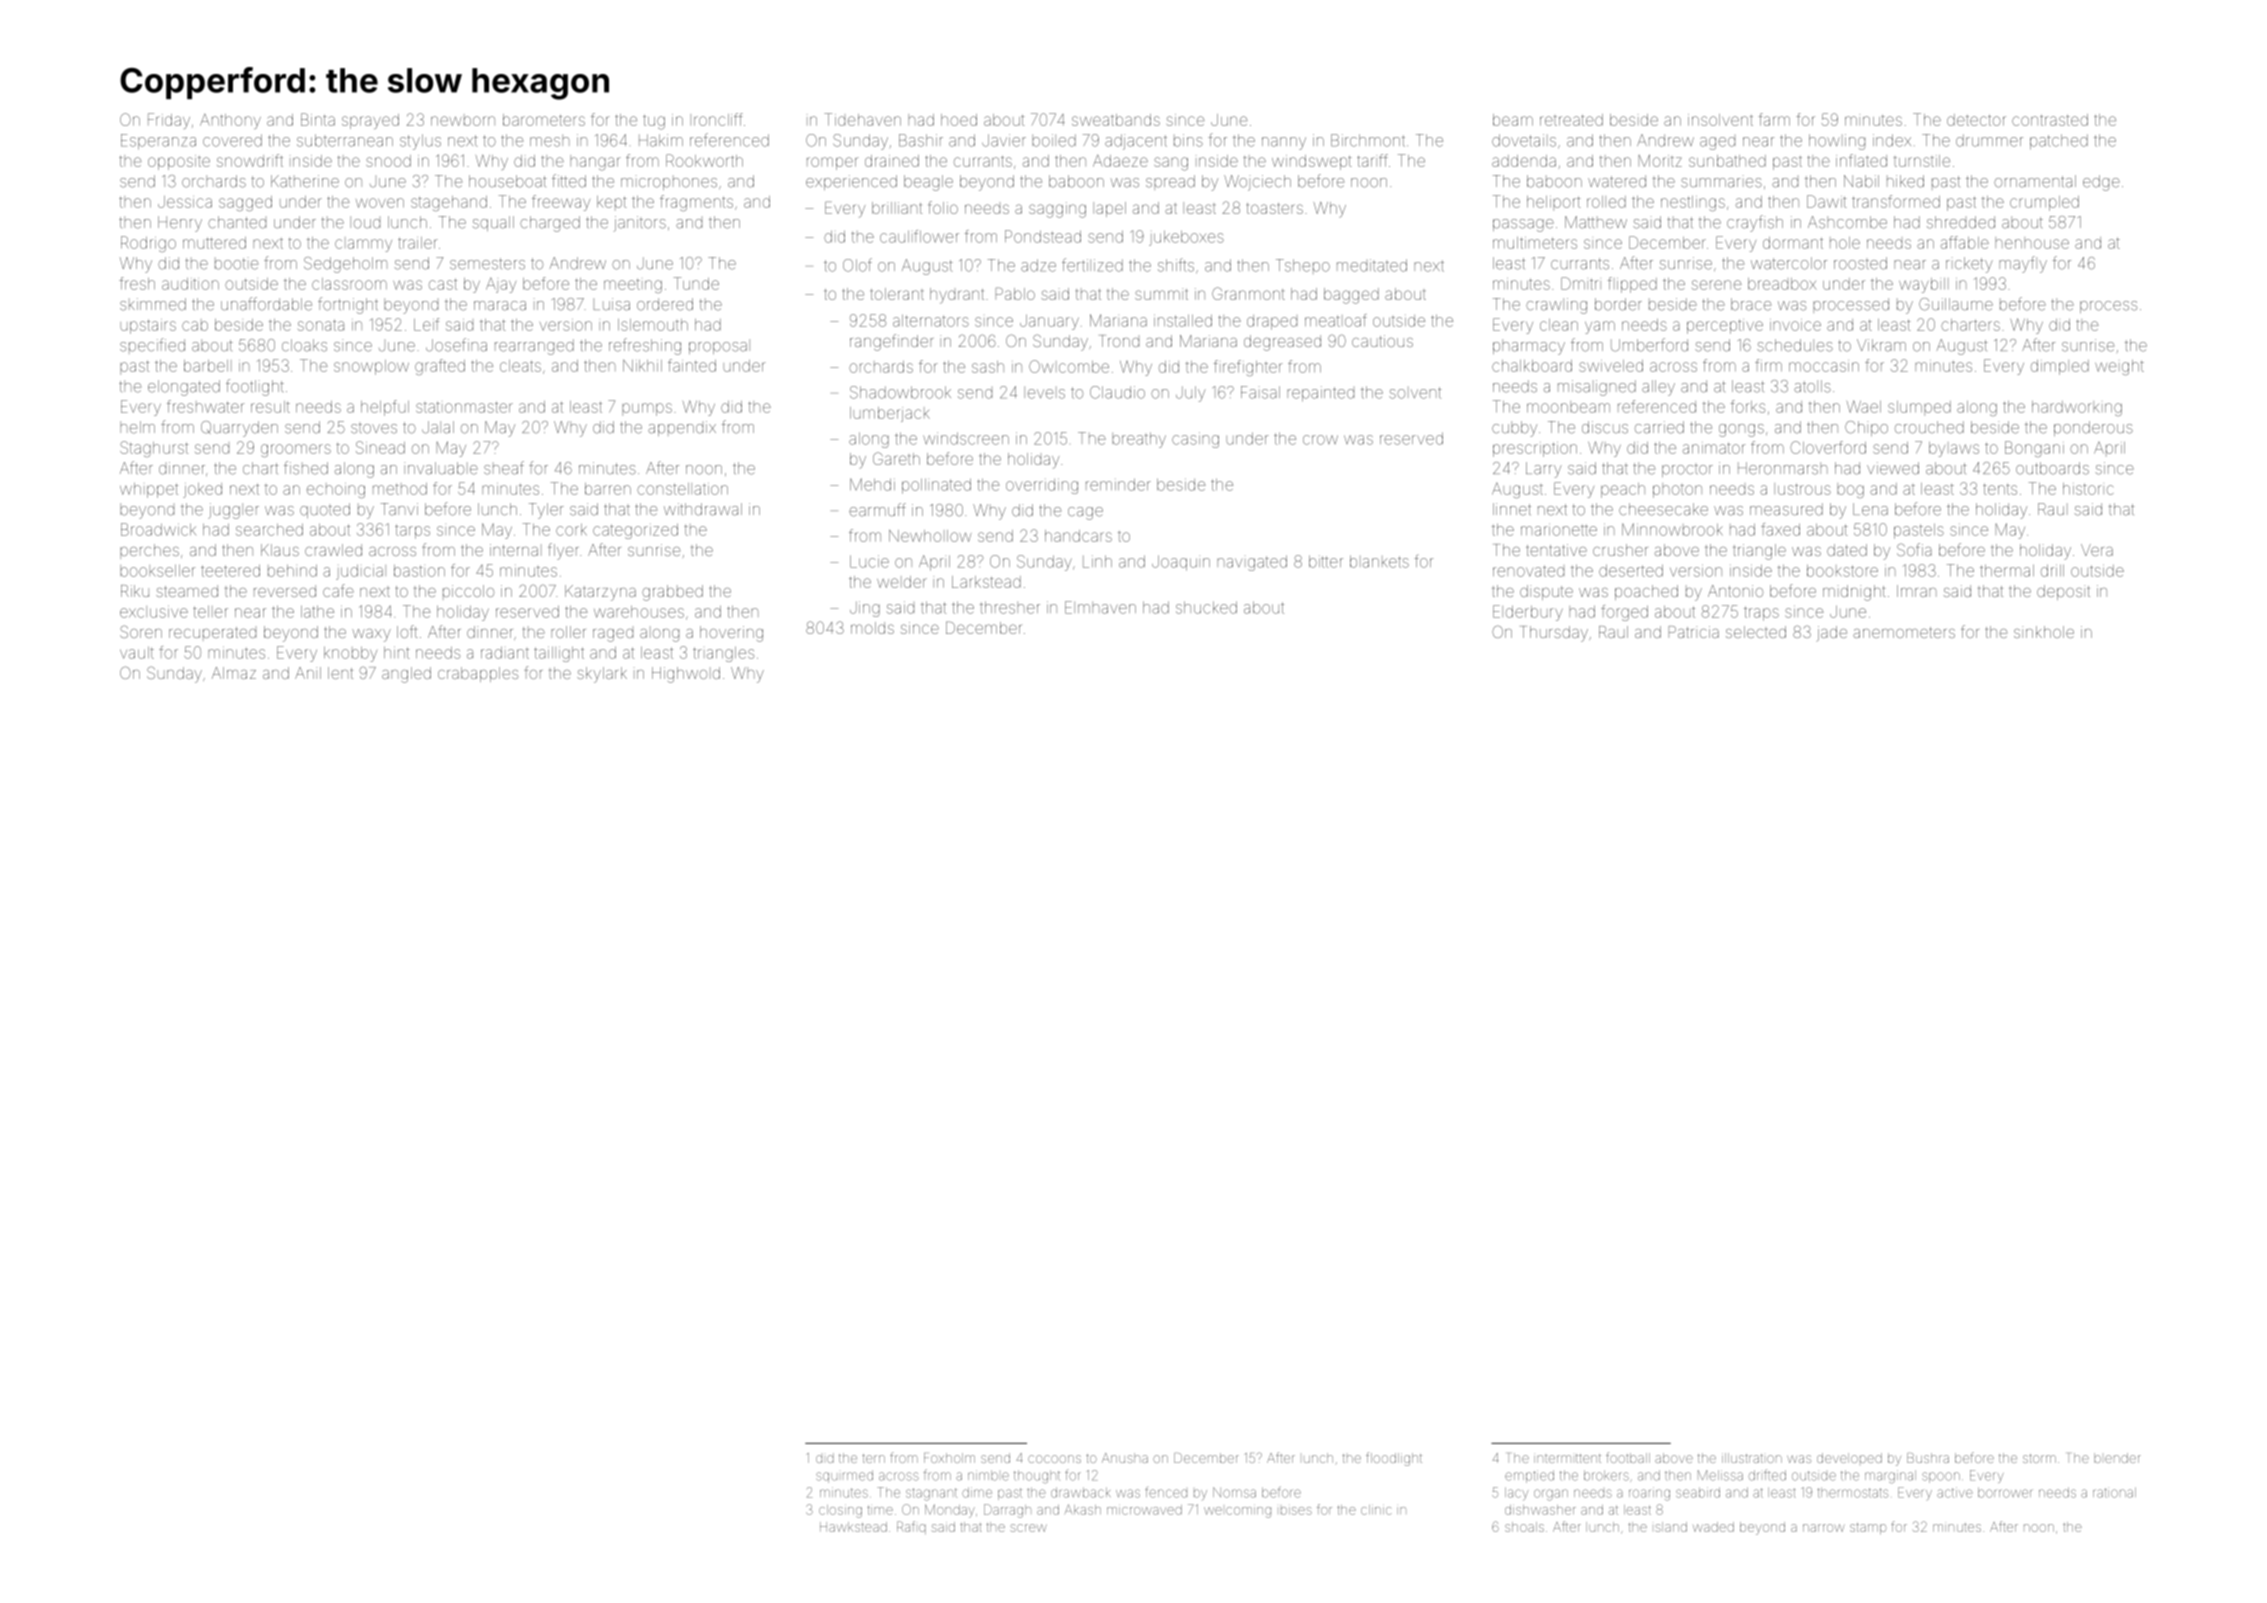 The image size is (2267, 1603). What do you see at coordinates (2035, 181) in the screenshot?
I see `ornamental` at bounding box center [2035, 181].
